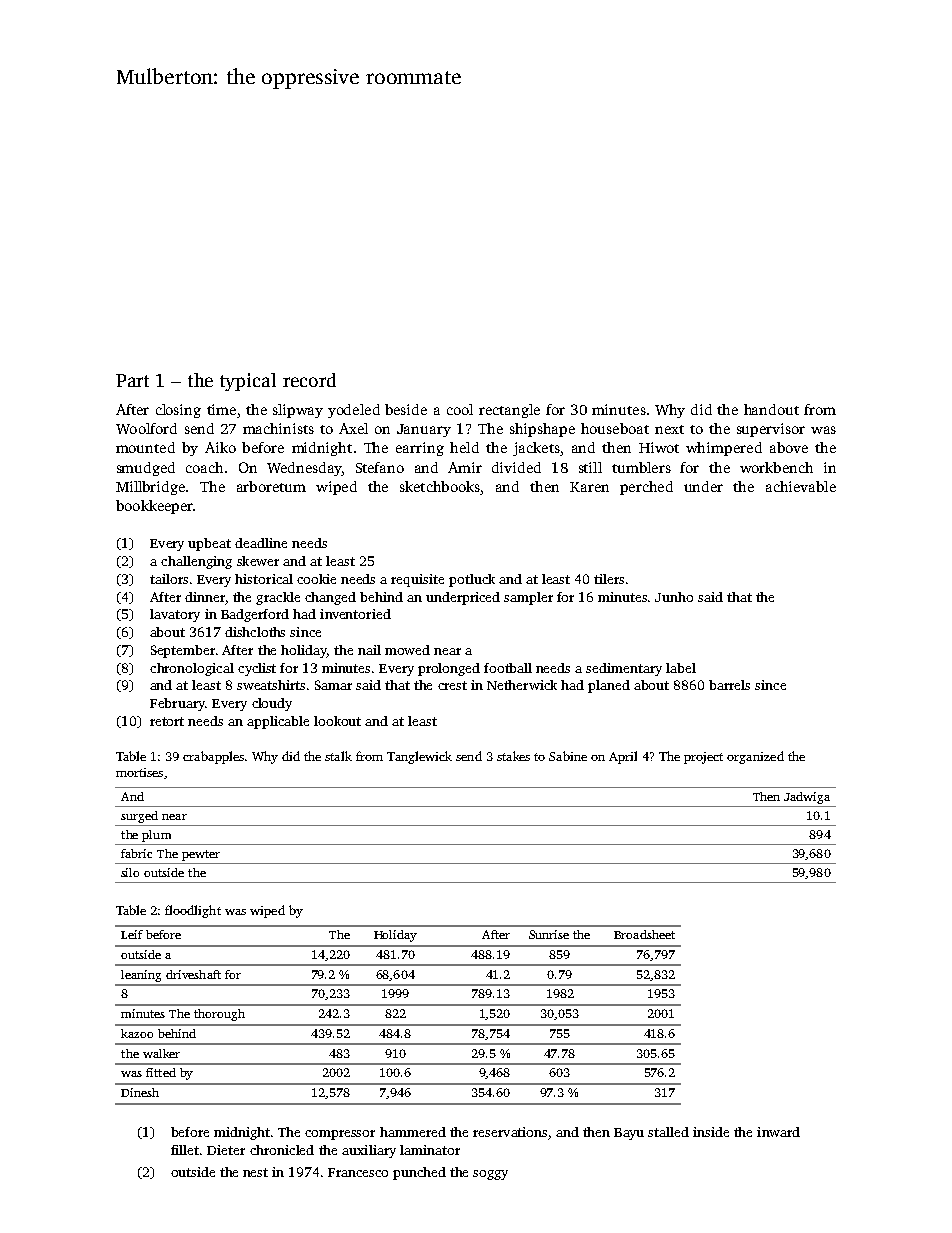 This screenshot has height=1233, width=952. Describe the element at coordinates (644, 934) in the screenshot. I see `Broadsheet` at that location.
